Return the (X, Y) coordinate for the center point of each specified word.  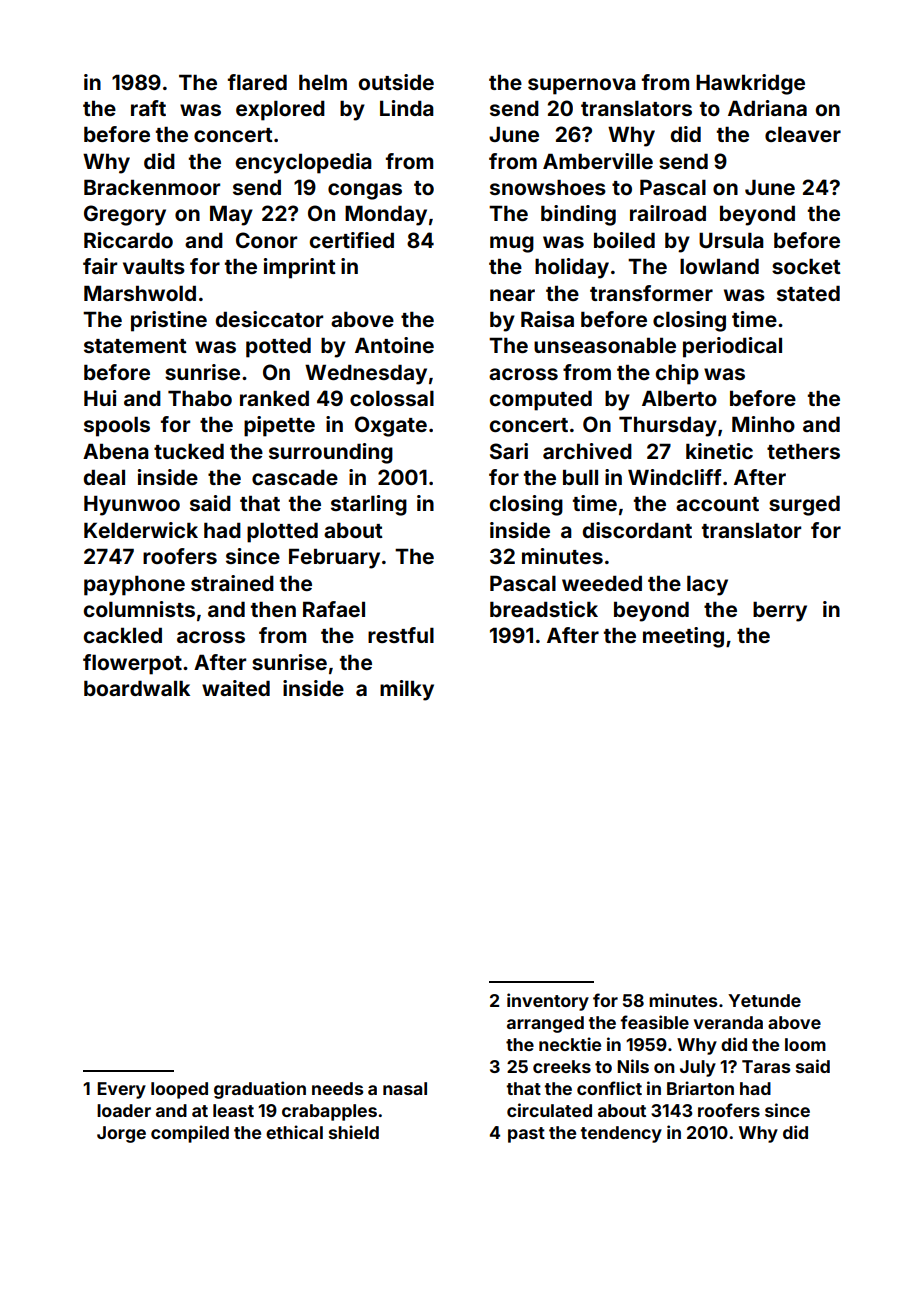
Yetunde (764, 1000)
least (233, 1110)
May (231, 215)
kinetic (719, 451)
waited (236, 688)
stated (808, 293)
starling (369, 505)
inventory (548, 1002)
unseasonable (605, 345)
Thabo (200, 398)
